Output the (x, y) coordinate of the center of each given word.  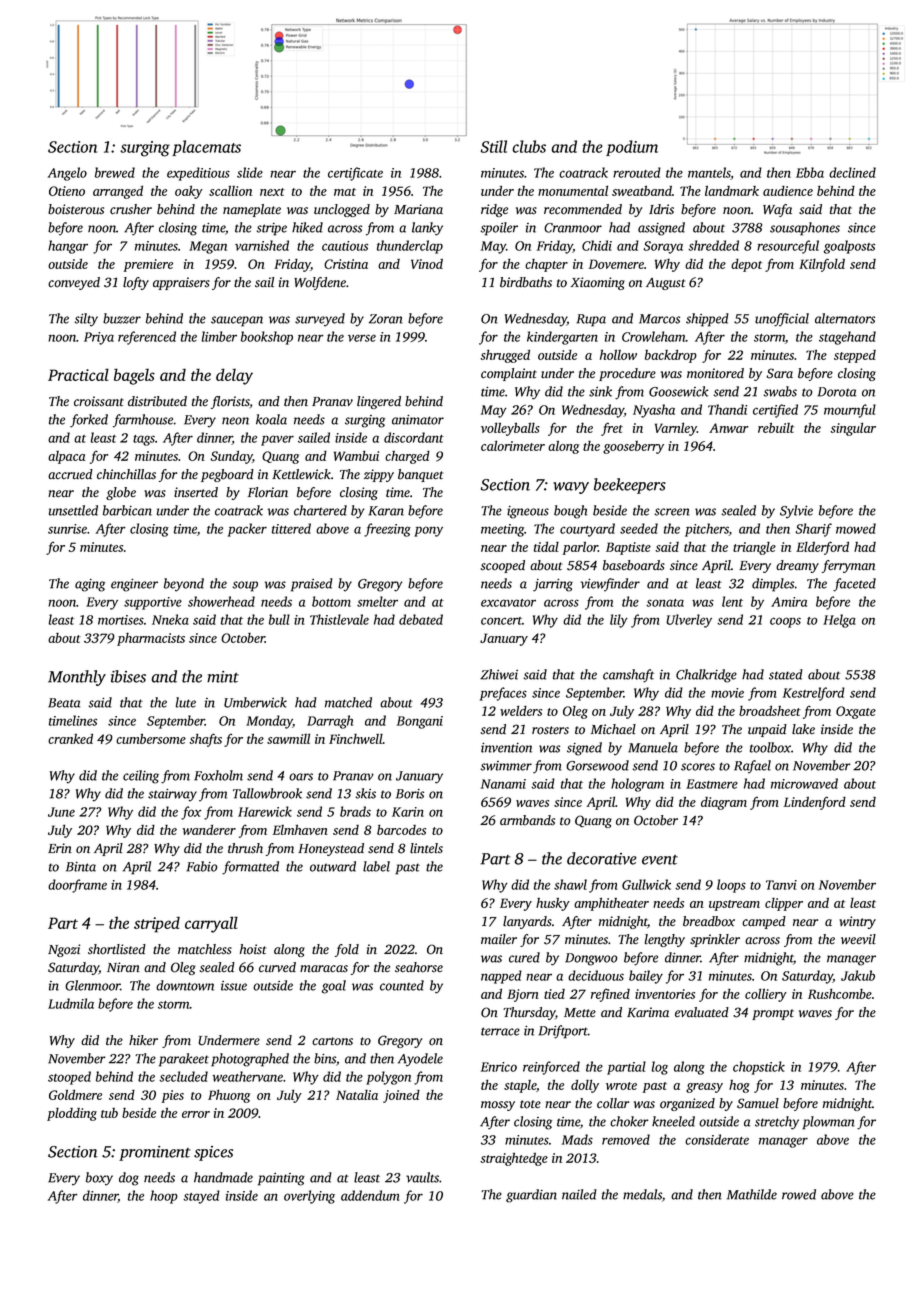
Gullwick (646, 884)
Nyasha (654, 411)
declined (852, 172)
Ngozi (64, 950)
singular (853, 429)
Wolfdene (320, 283)
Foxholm (218, 775)
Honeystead (331, 849)
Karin (408, 812)
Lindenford (815, 803)
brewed (115, 172)
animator (418, 420)
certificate (355, 174)
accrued (70, 474)
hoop (164, 1197)
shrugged (505, 356)
